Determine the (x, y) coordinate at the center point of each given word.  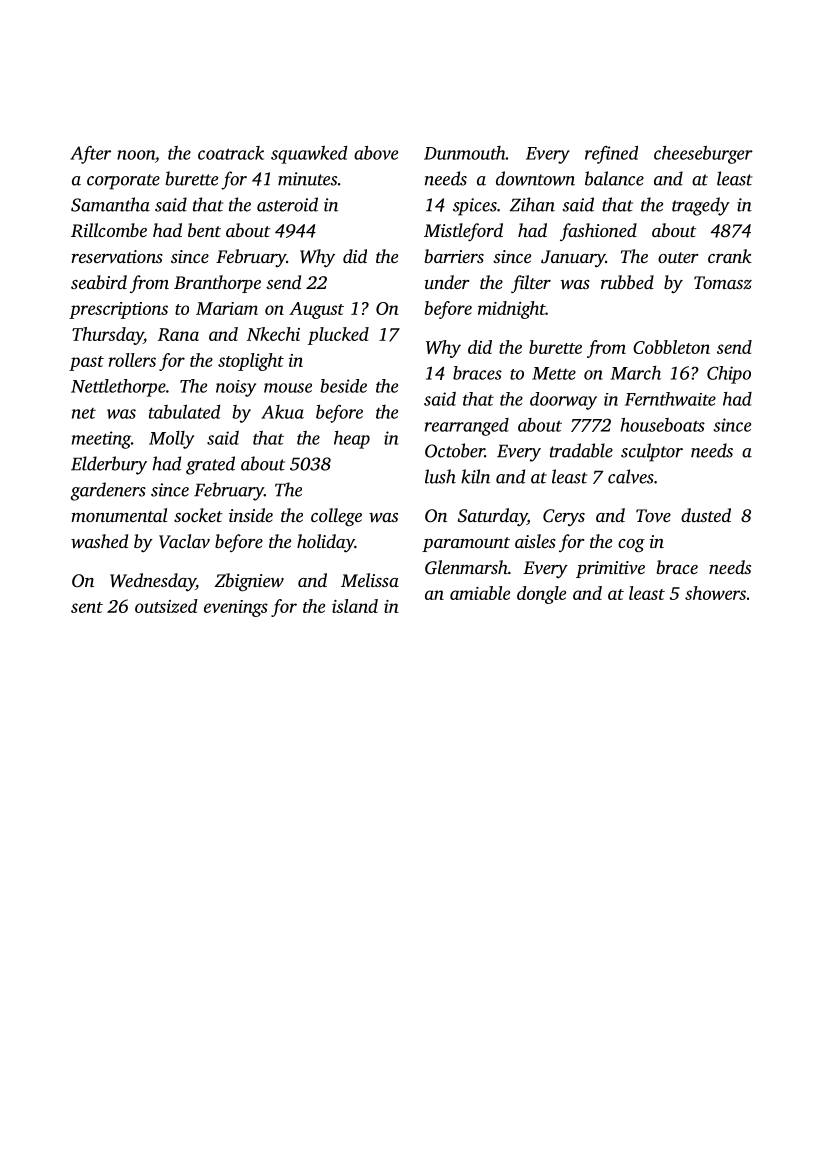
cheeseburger (703, 155)
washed (99, 541)
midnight (512, 310)
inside (251, 515)
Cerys (564, 517)
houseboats (663, 425)
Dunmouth (465, 153)
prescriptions (118, 310)
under (447, 282)
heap (352, 440)
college (336, 517)
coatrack (231, 153)
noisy (236, 388)
